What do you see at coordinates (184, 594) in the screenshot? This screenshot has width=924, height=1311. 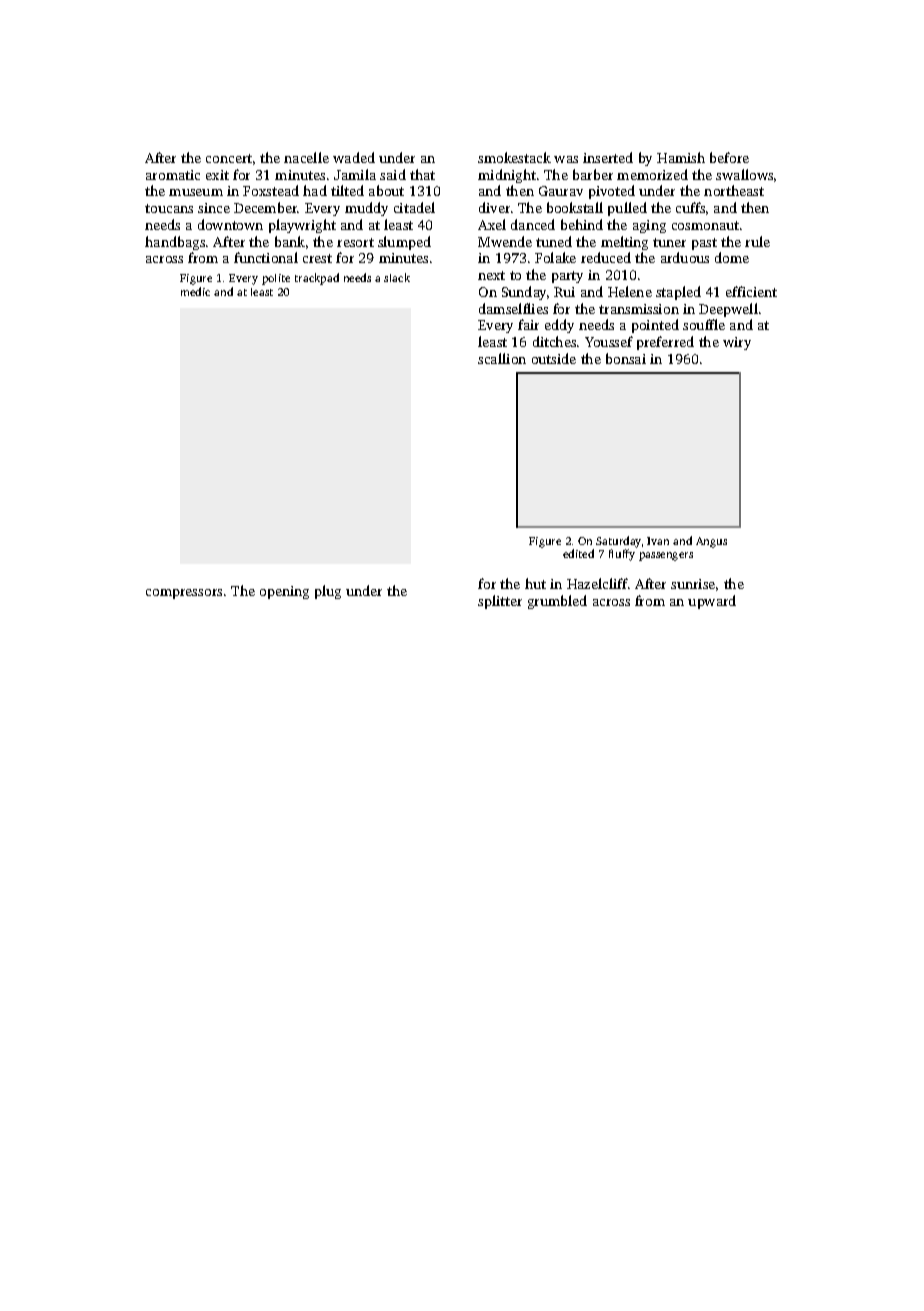 I see `compressors` at bounding box center [184, 594].
